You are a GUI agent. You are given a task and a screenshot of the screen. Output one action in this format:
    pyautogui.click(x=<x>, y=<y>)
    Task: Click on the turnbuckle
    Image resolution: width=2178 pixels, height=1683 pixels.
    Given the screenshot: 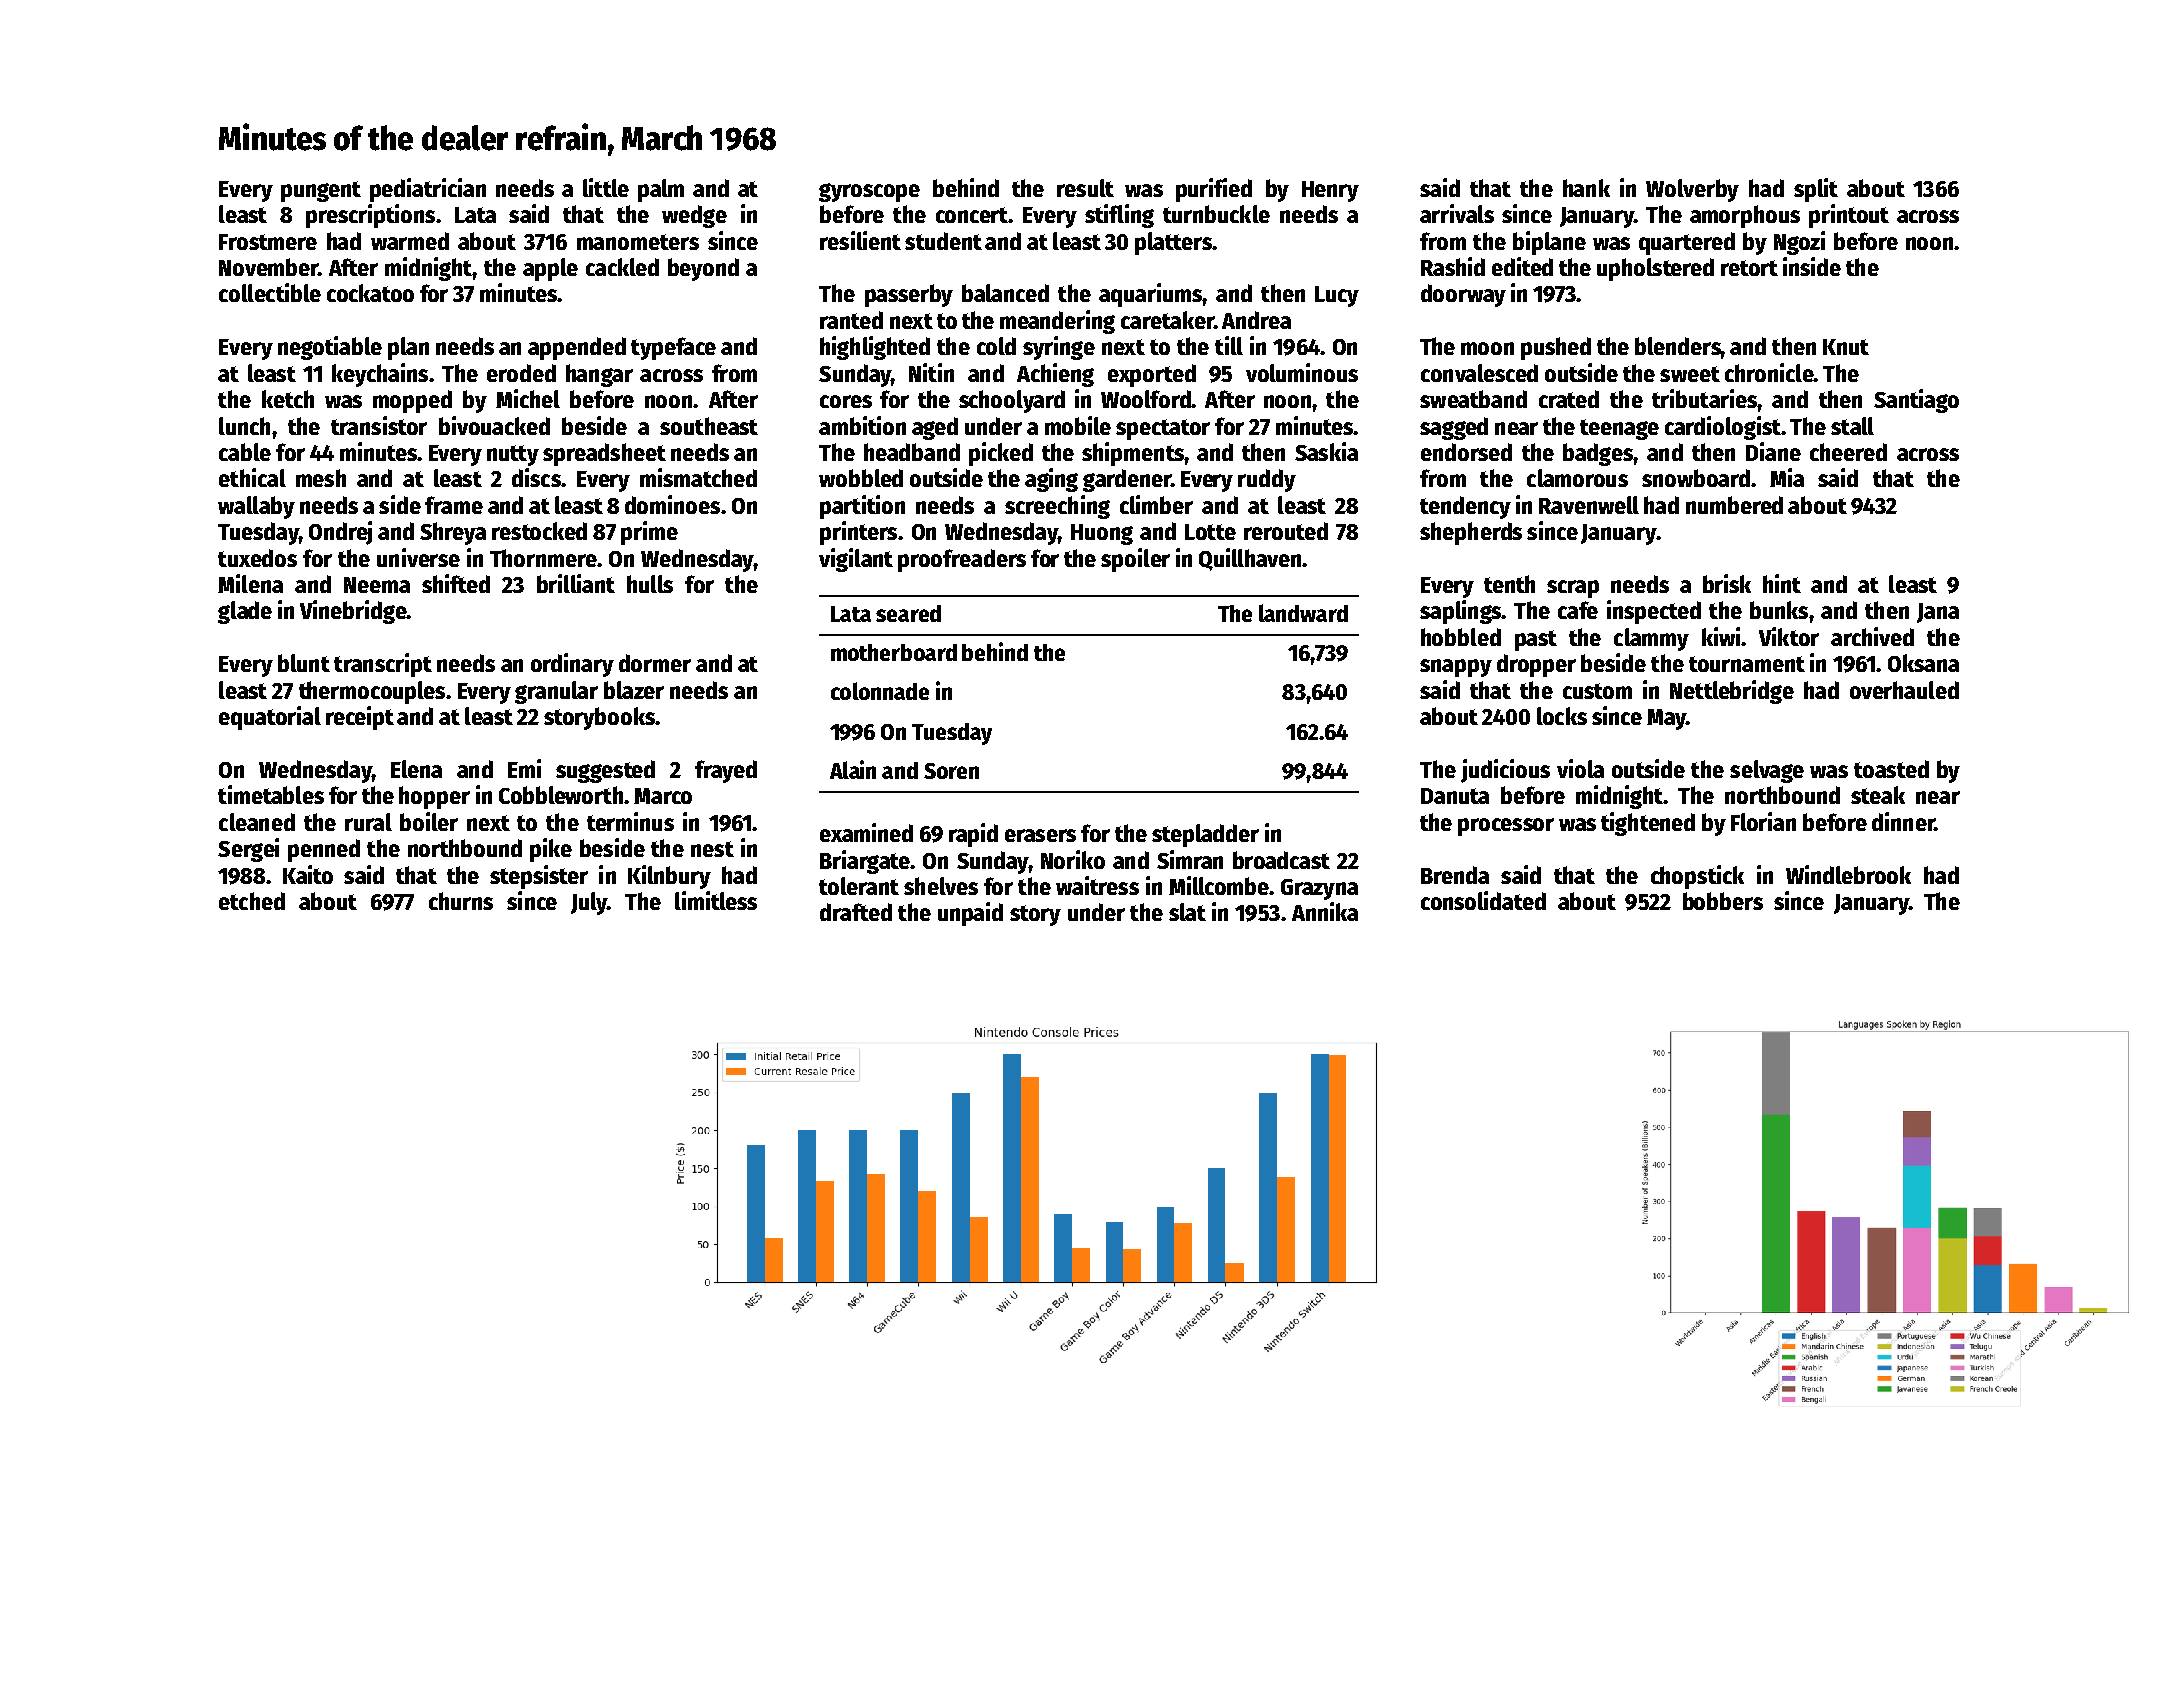 What is the action you would take?
    pyautogui.click(x=1216, y=214)
